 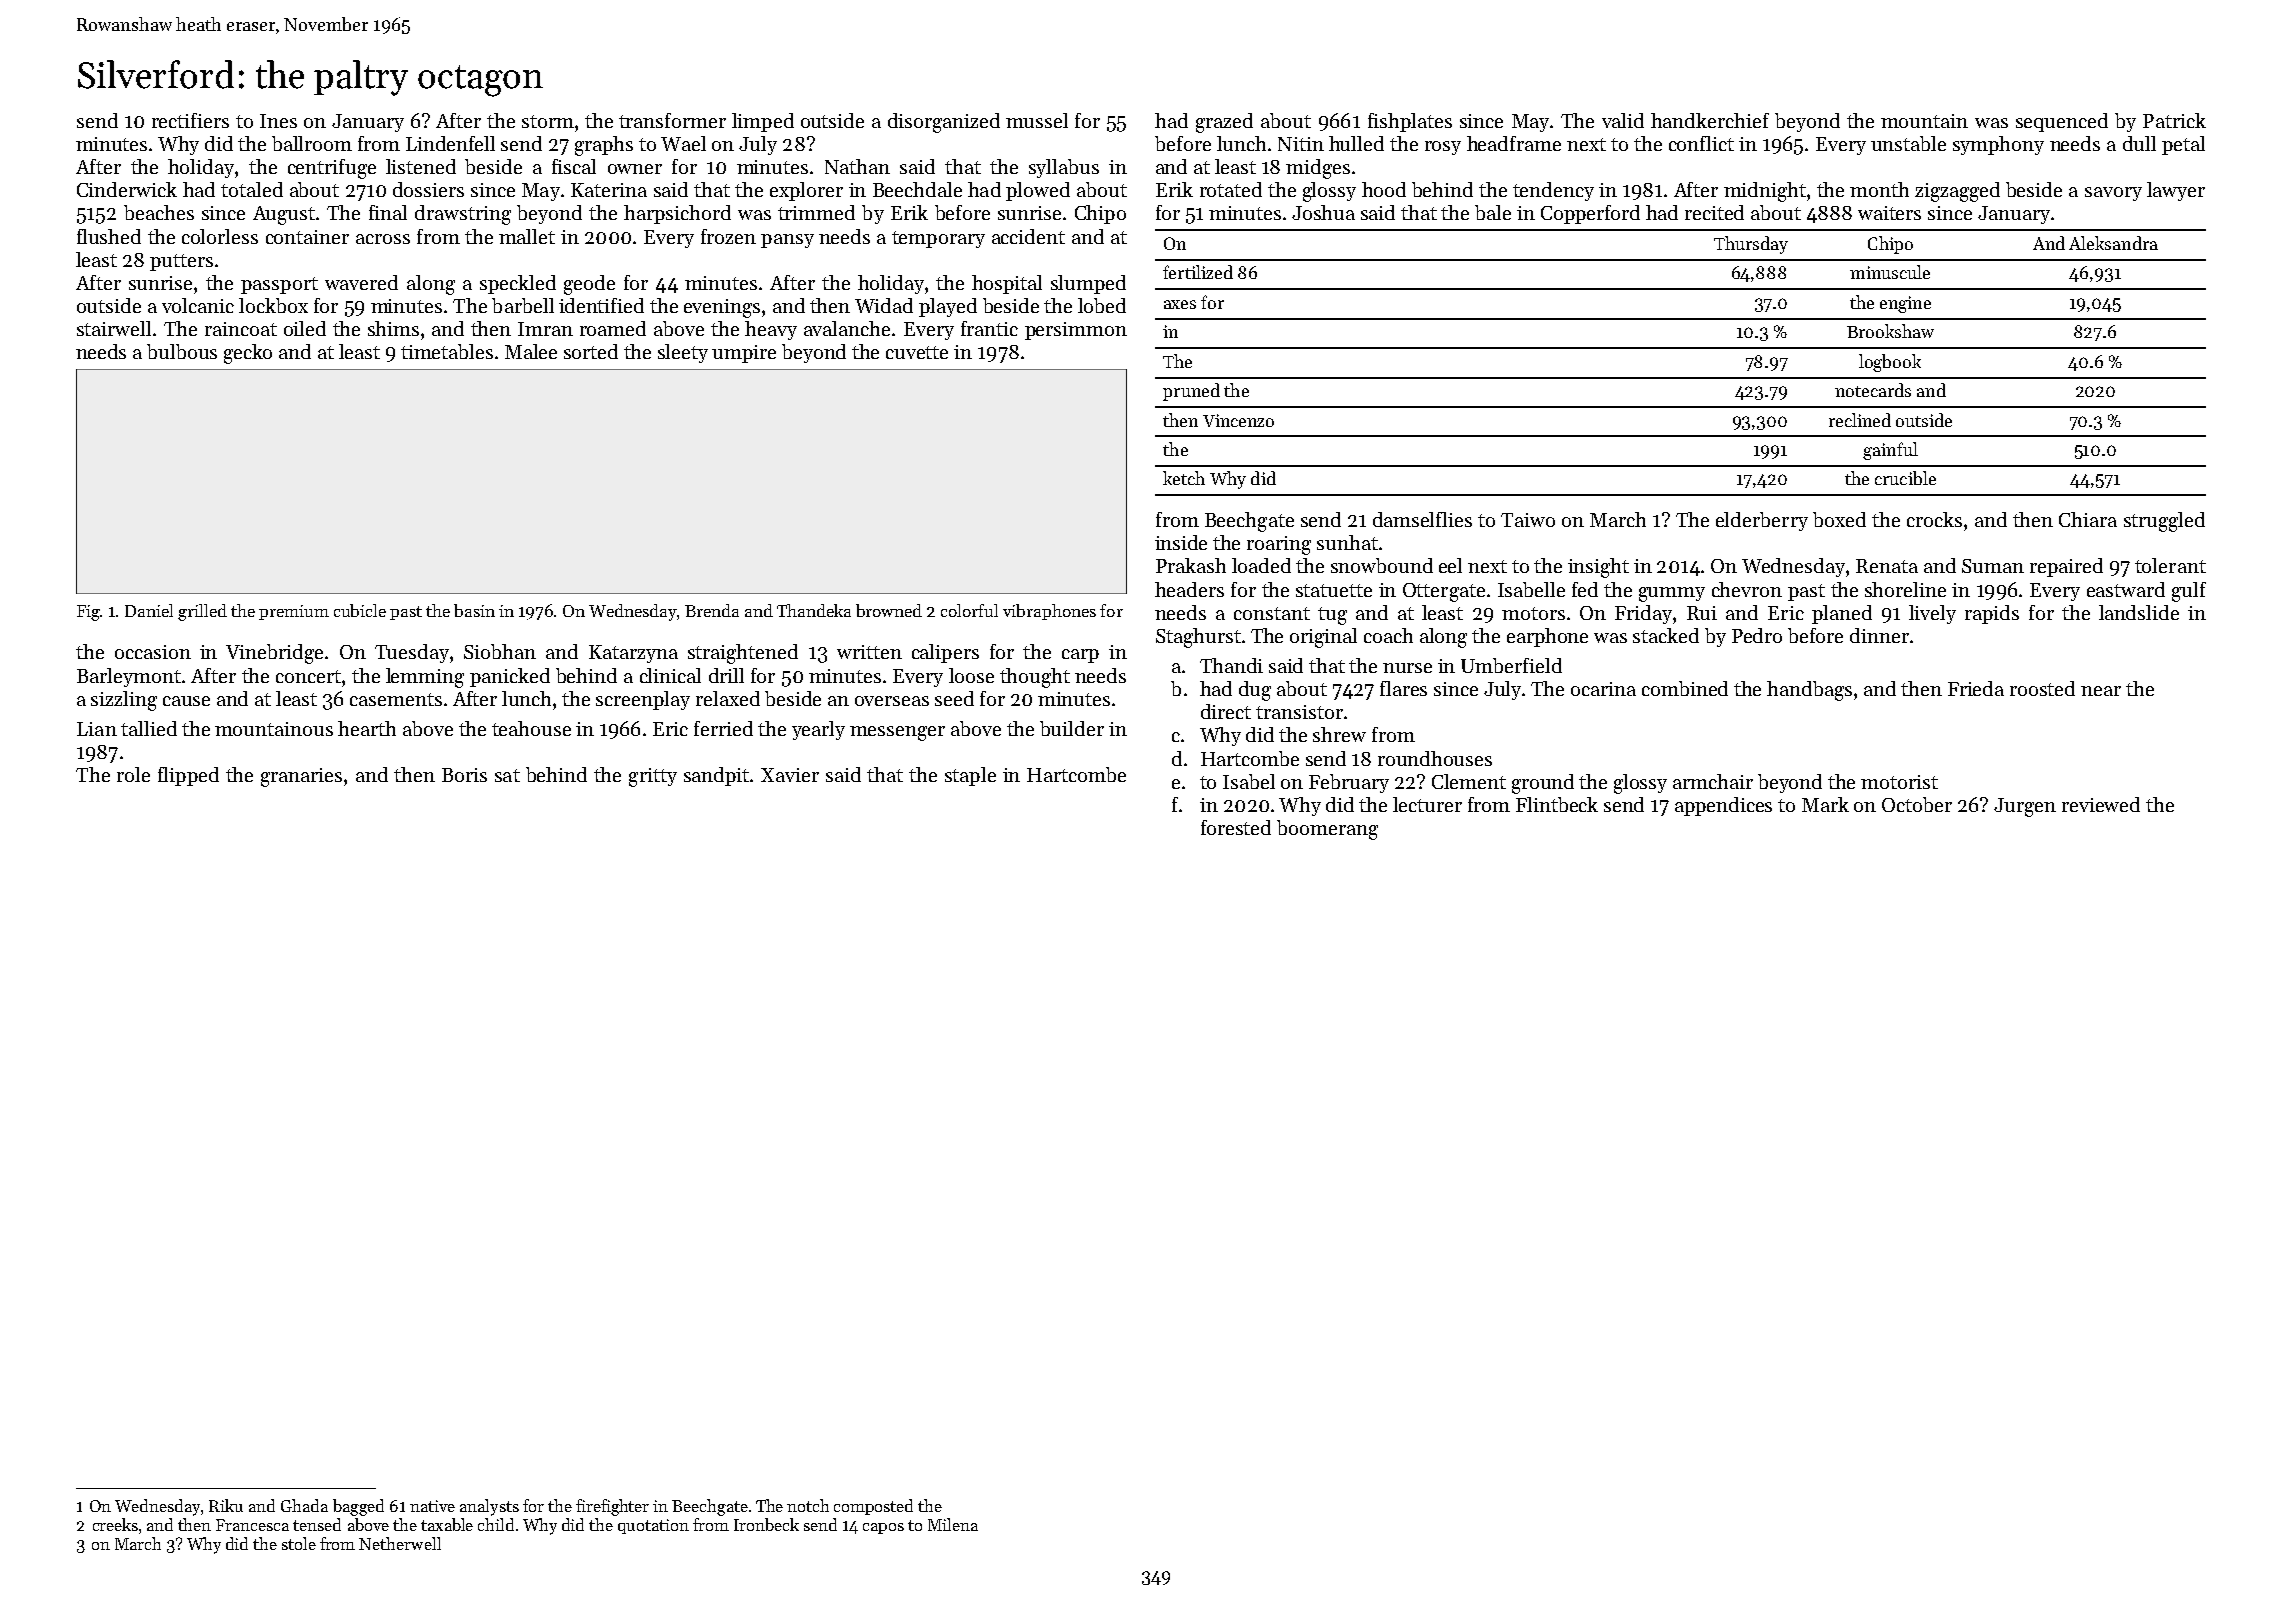 What do you see at coordinates (609, 190) in the screenshot?
I see `Katerina` at bounding box center [609, 190].
